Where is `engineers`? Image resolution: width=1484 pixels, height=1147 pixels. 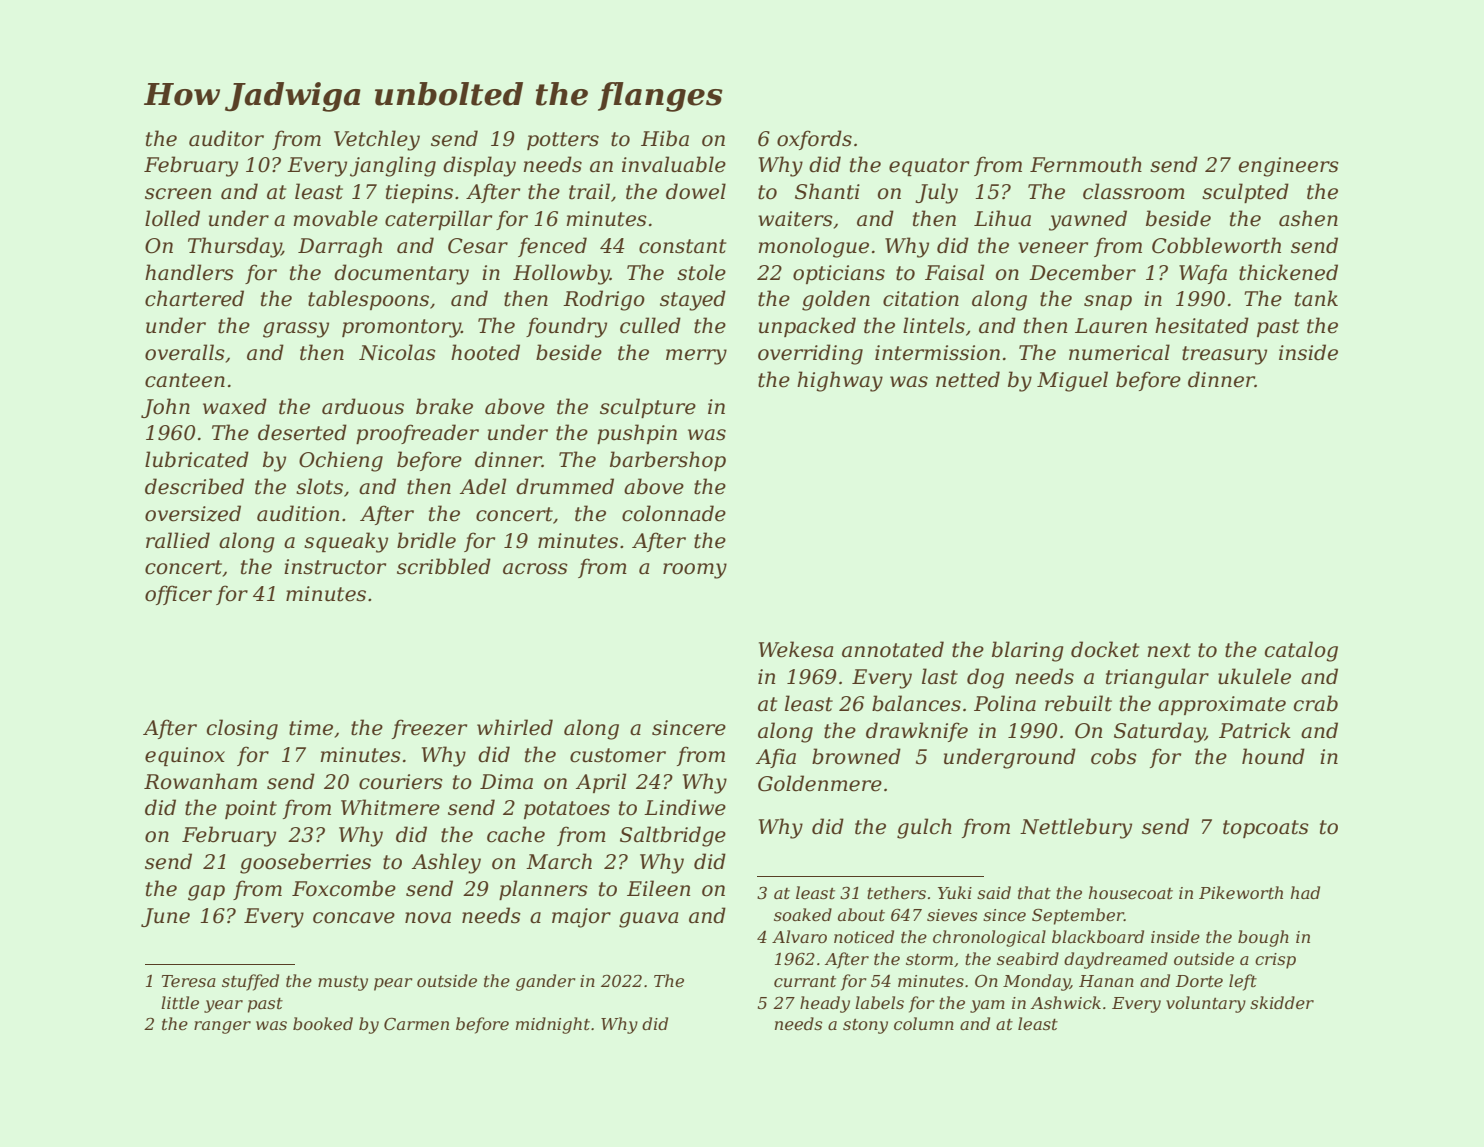
engineers is located at coordinates (1289, 167).
